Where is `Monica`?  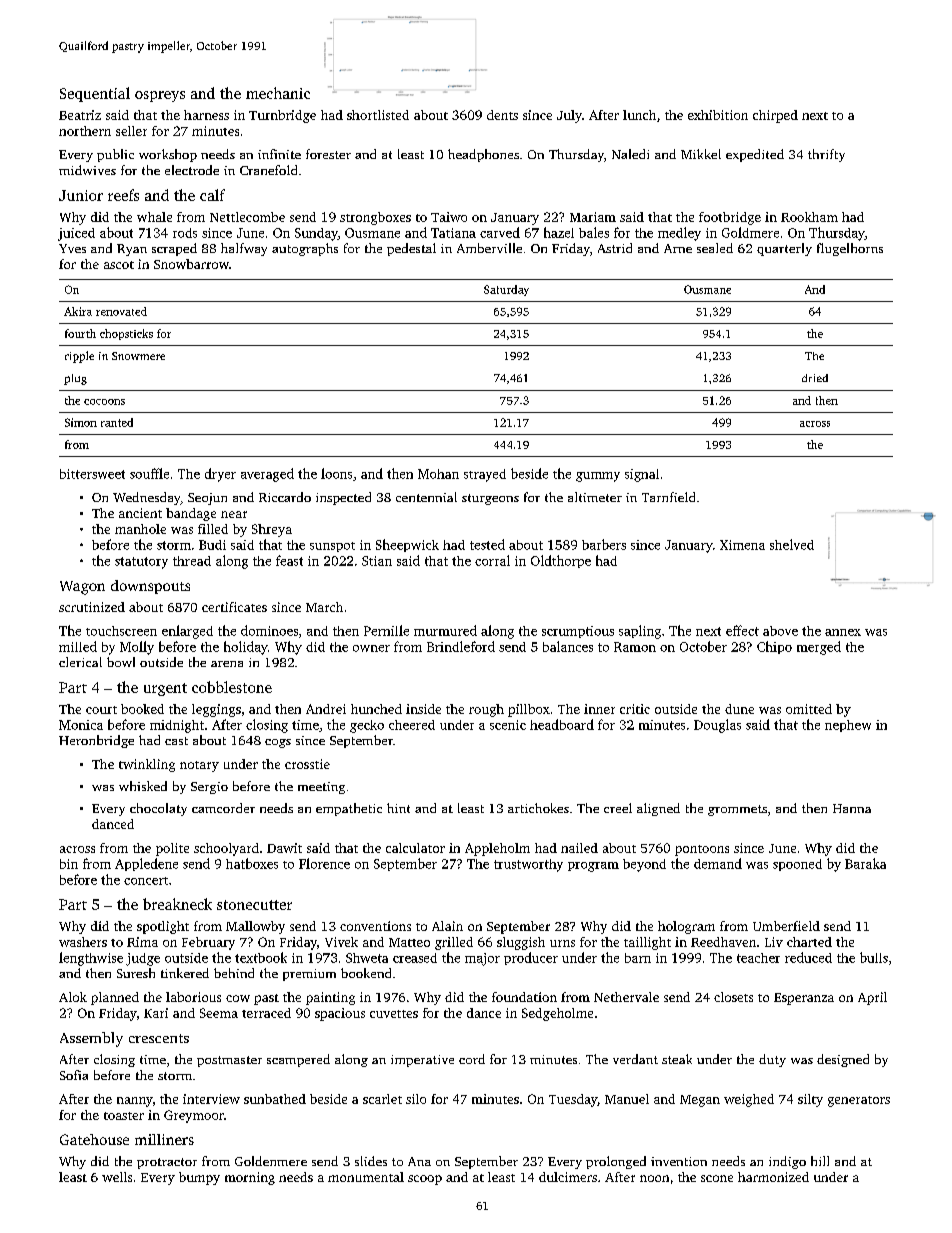
Monica is located at coordinates (81, 725).
